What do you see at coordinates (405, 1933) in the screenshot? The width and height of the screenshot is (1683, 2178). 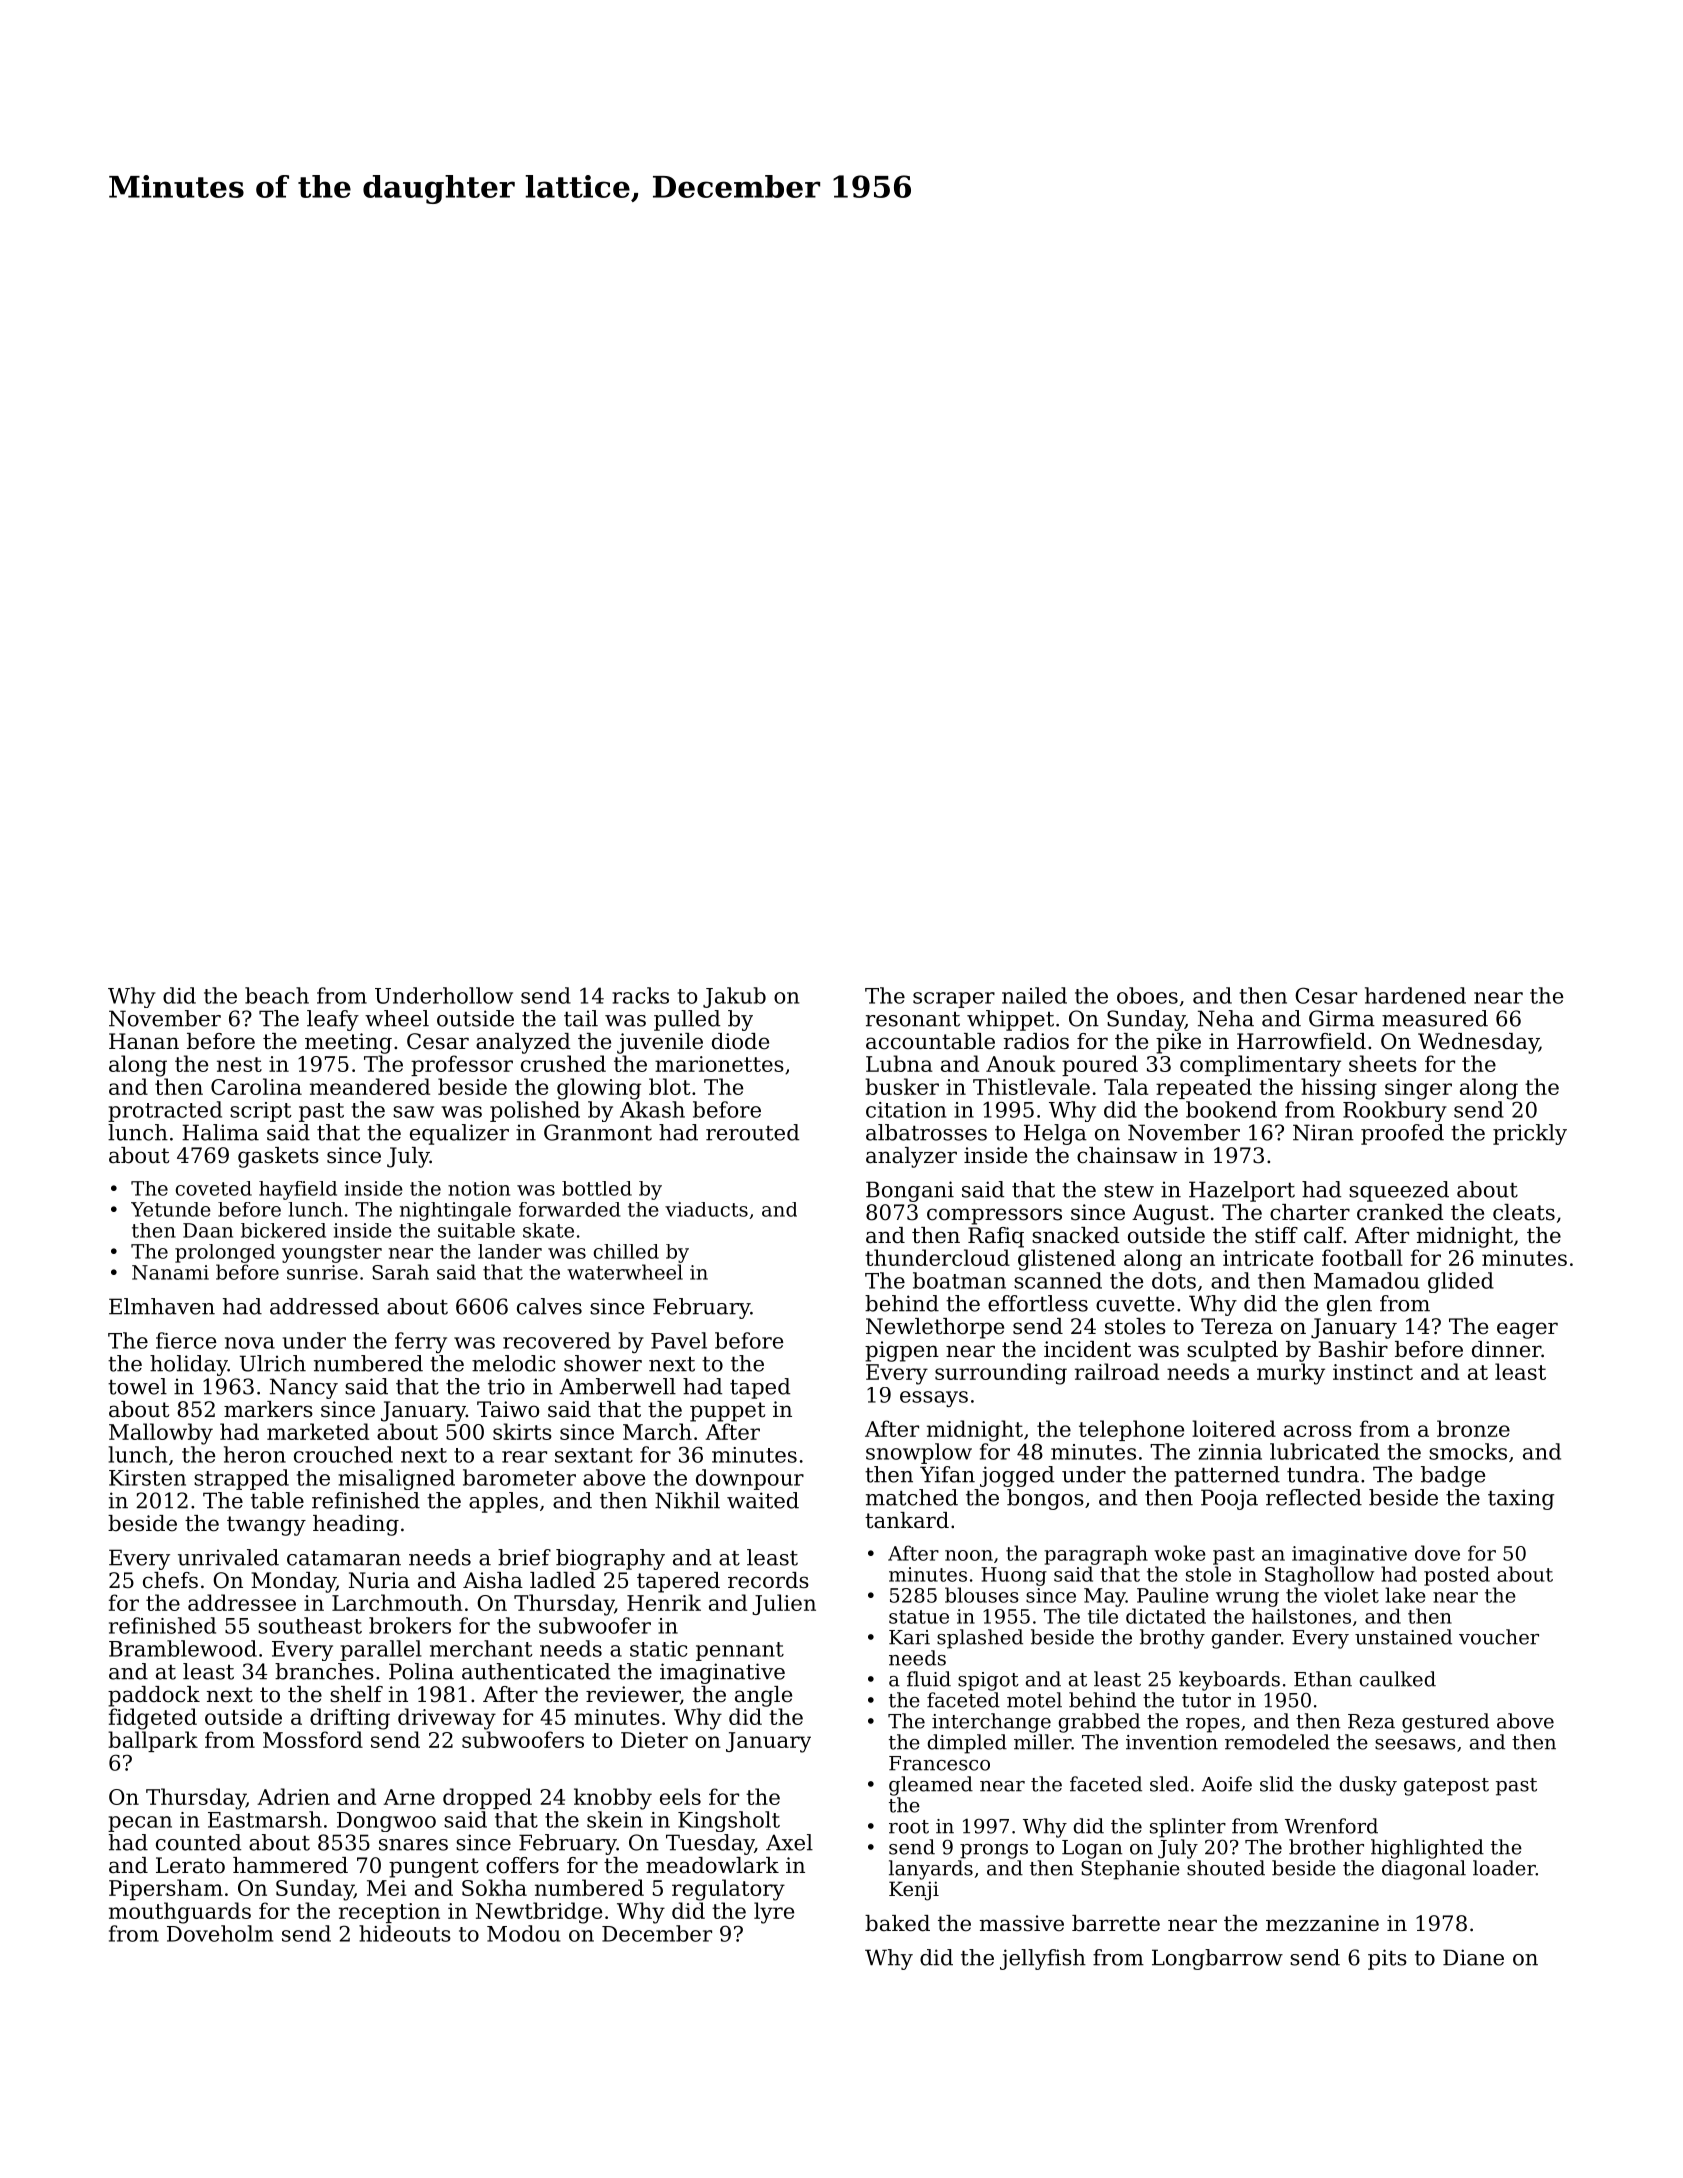 I see `hideouts` at bounding box center [405, 1933].
